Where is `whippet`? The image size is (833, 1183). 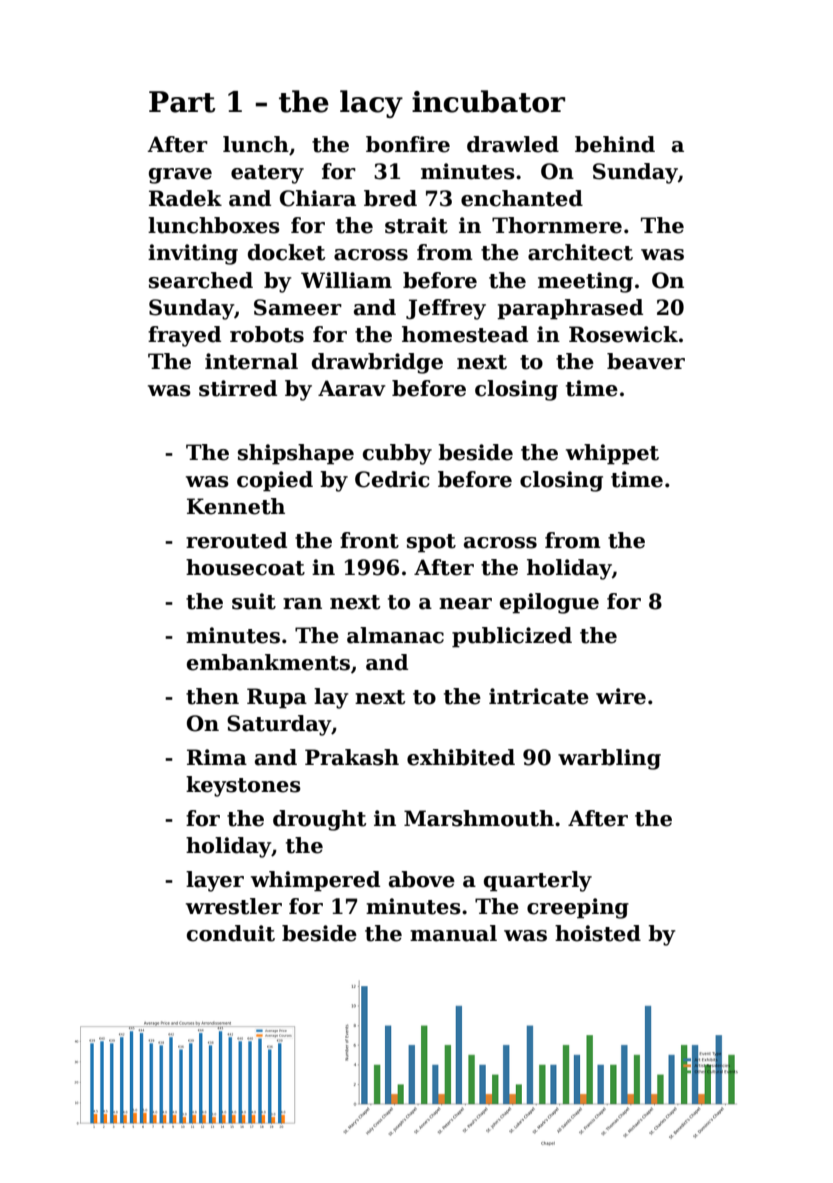 whippet is located at coordinates (612, 454).
